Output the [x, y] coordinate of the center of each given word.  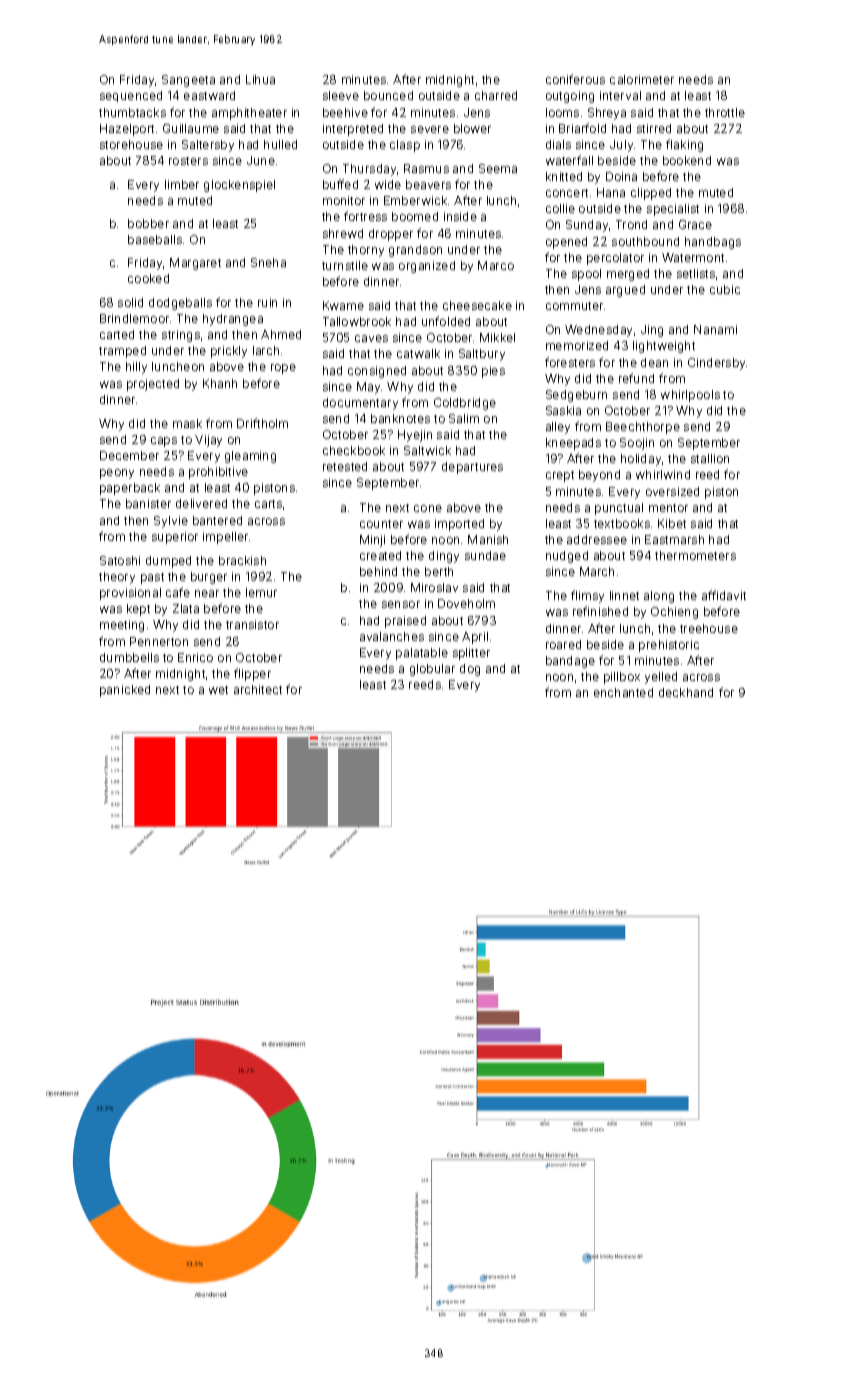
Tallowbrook [357, 321]
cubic [725, 289]
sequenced [131, 96]
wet [218, 690]
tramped [122, 352]
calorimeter [642, 79]
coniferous [575, 79]
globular [432, 670]
